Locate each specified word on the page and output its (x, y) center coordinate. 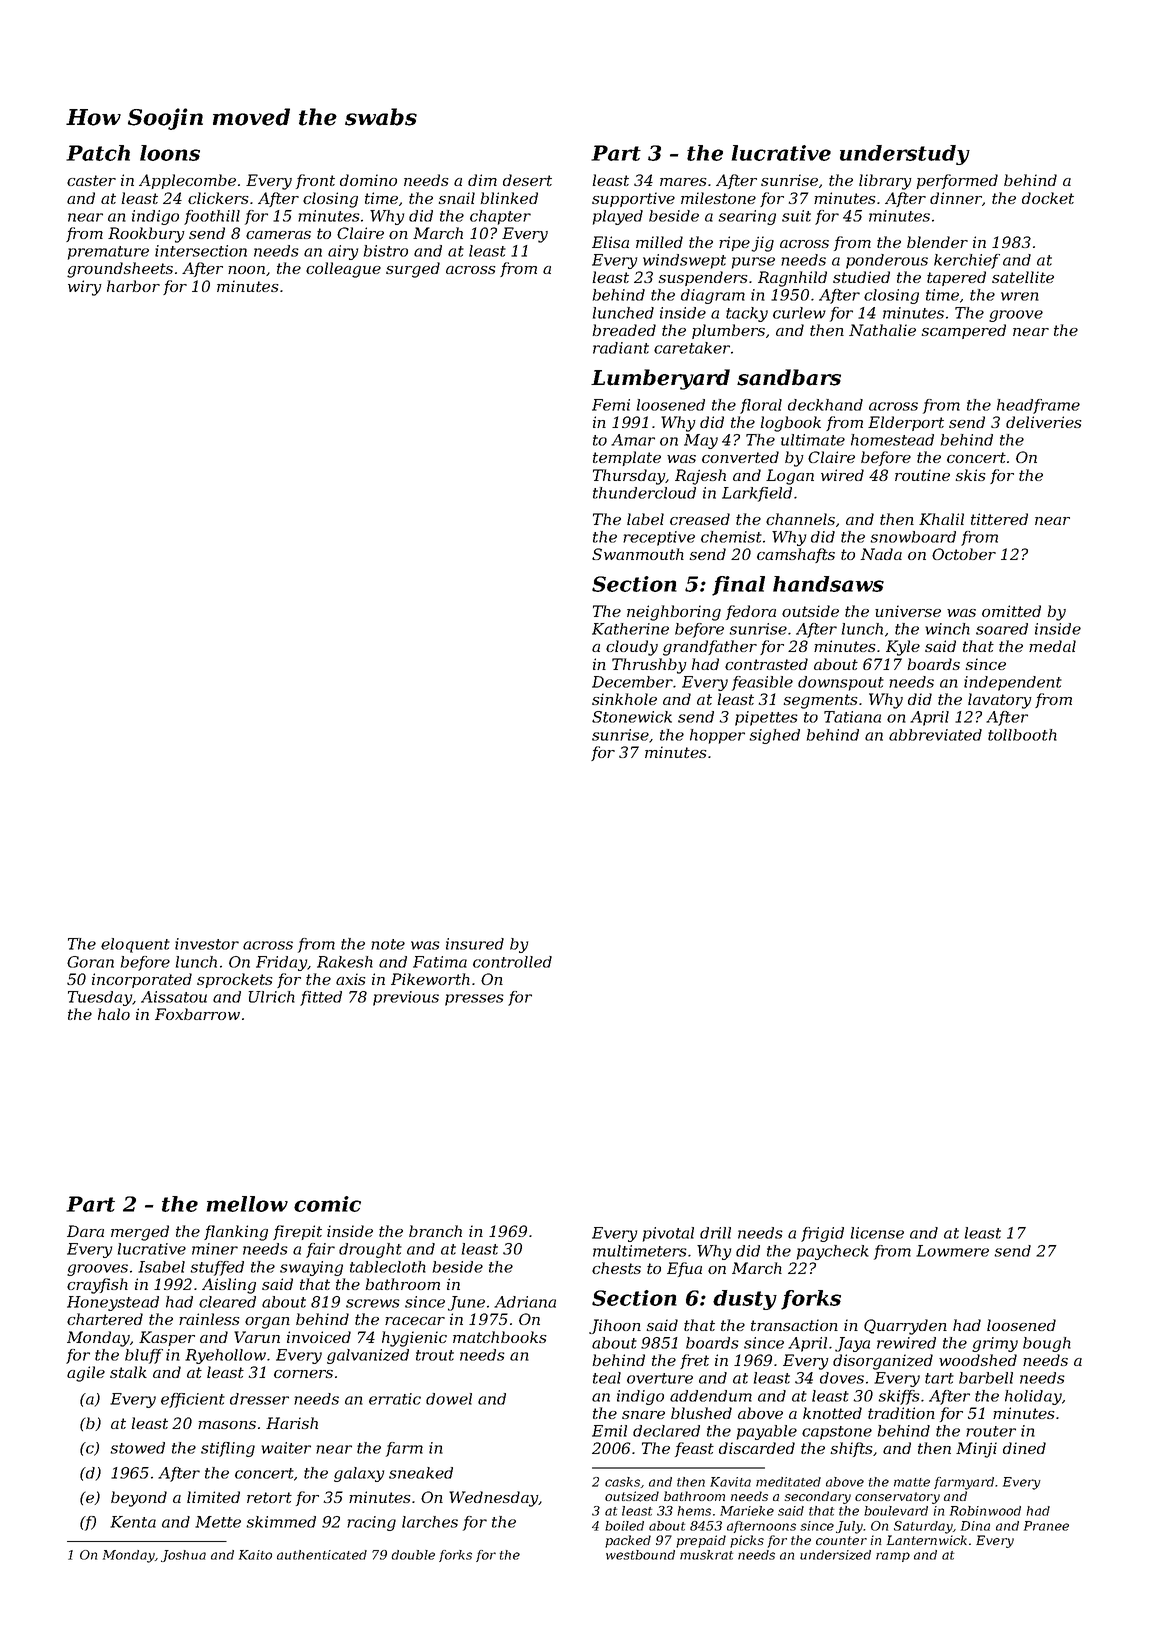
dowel (449, 1399)
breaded (624, 330)
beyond (139, 1499)
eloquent (135, 945)
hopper (717, 736)
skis (970, 475)
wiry (84, 288)
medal (1052, 646)
